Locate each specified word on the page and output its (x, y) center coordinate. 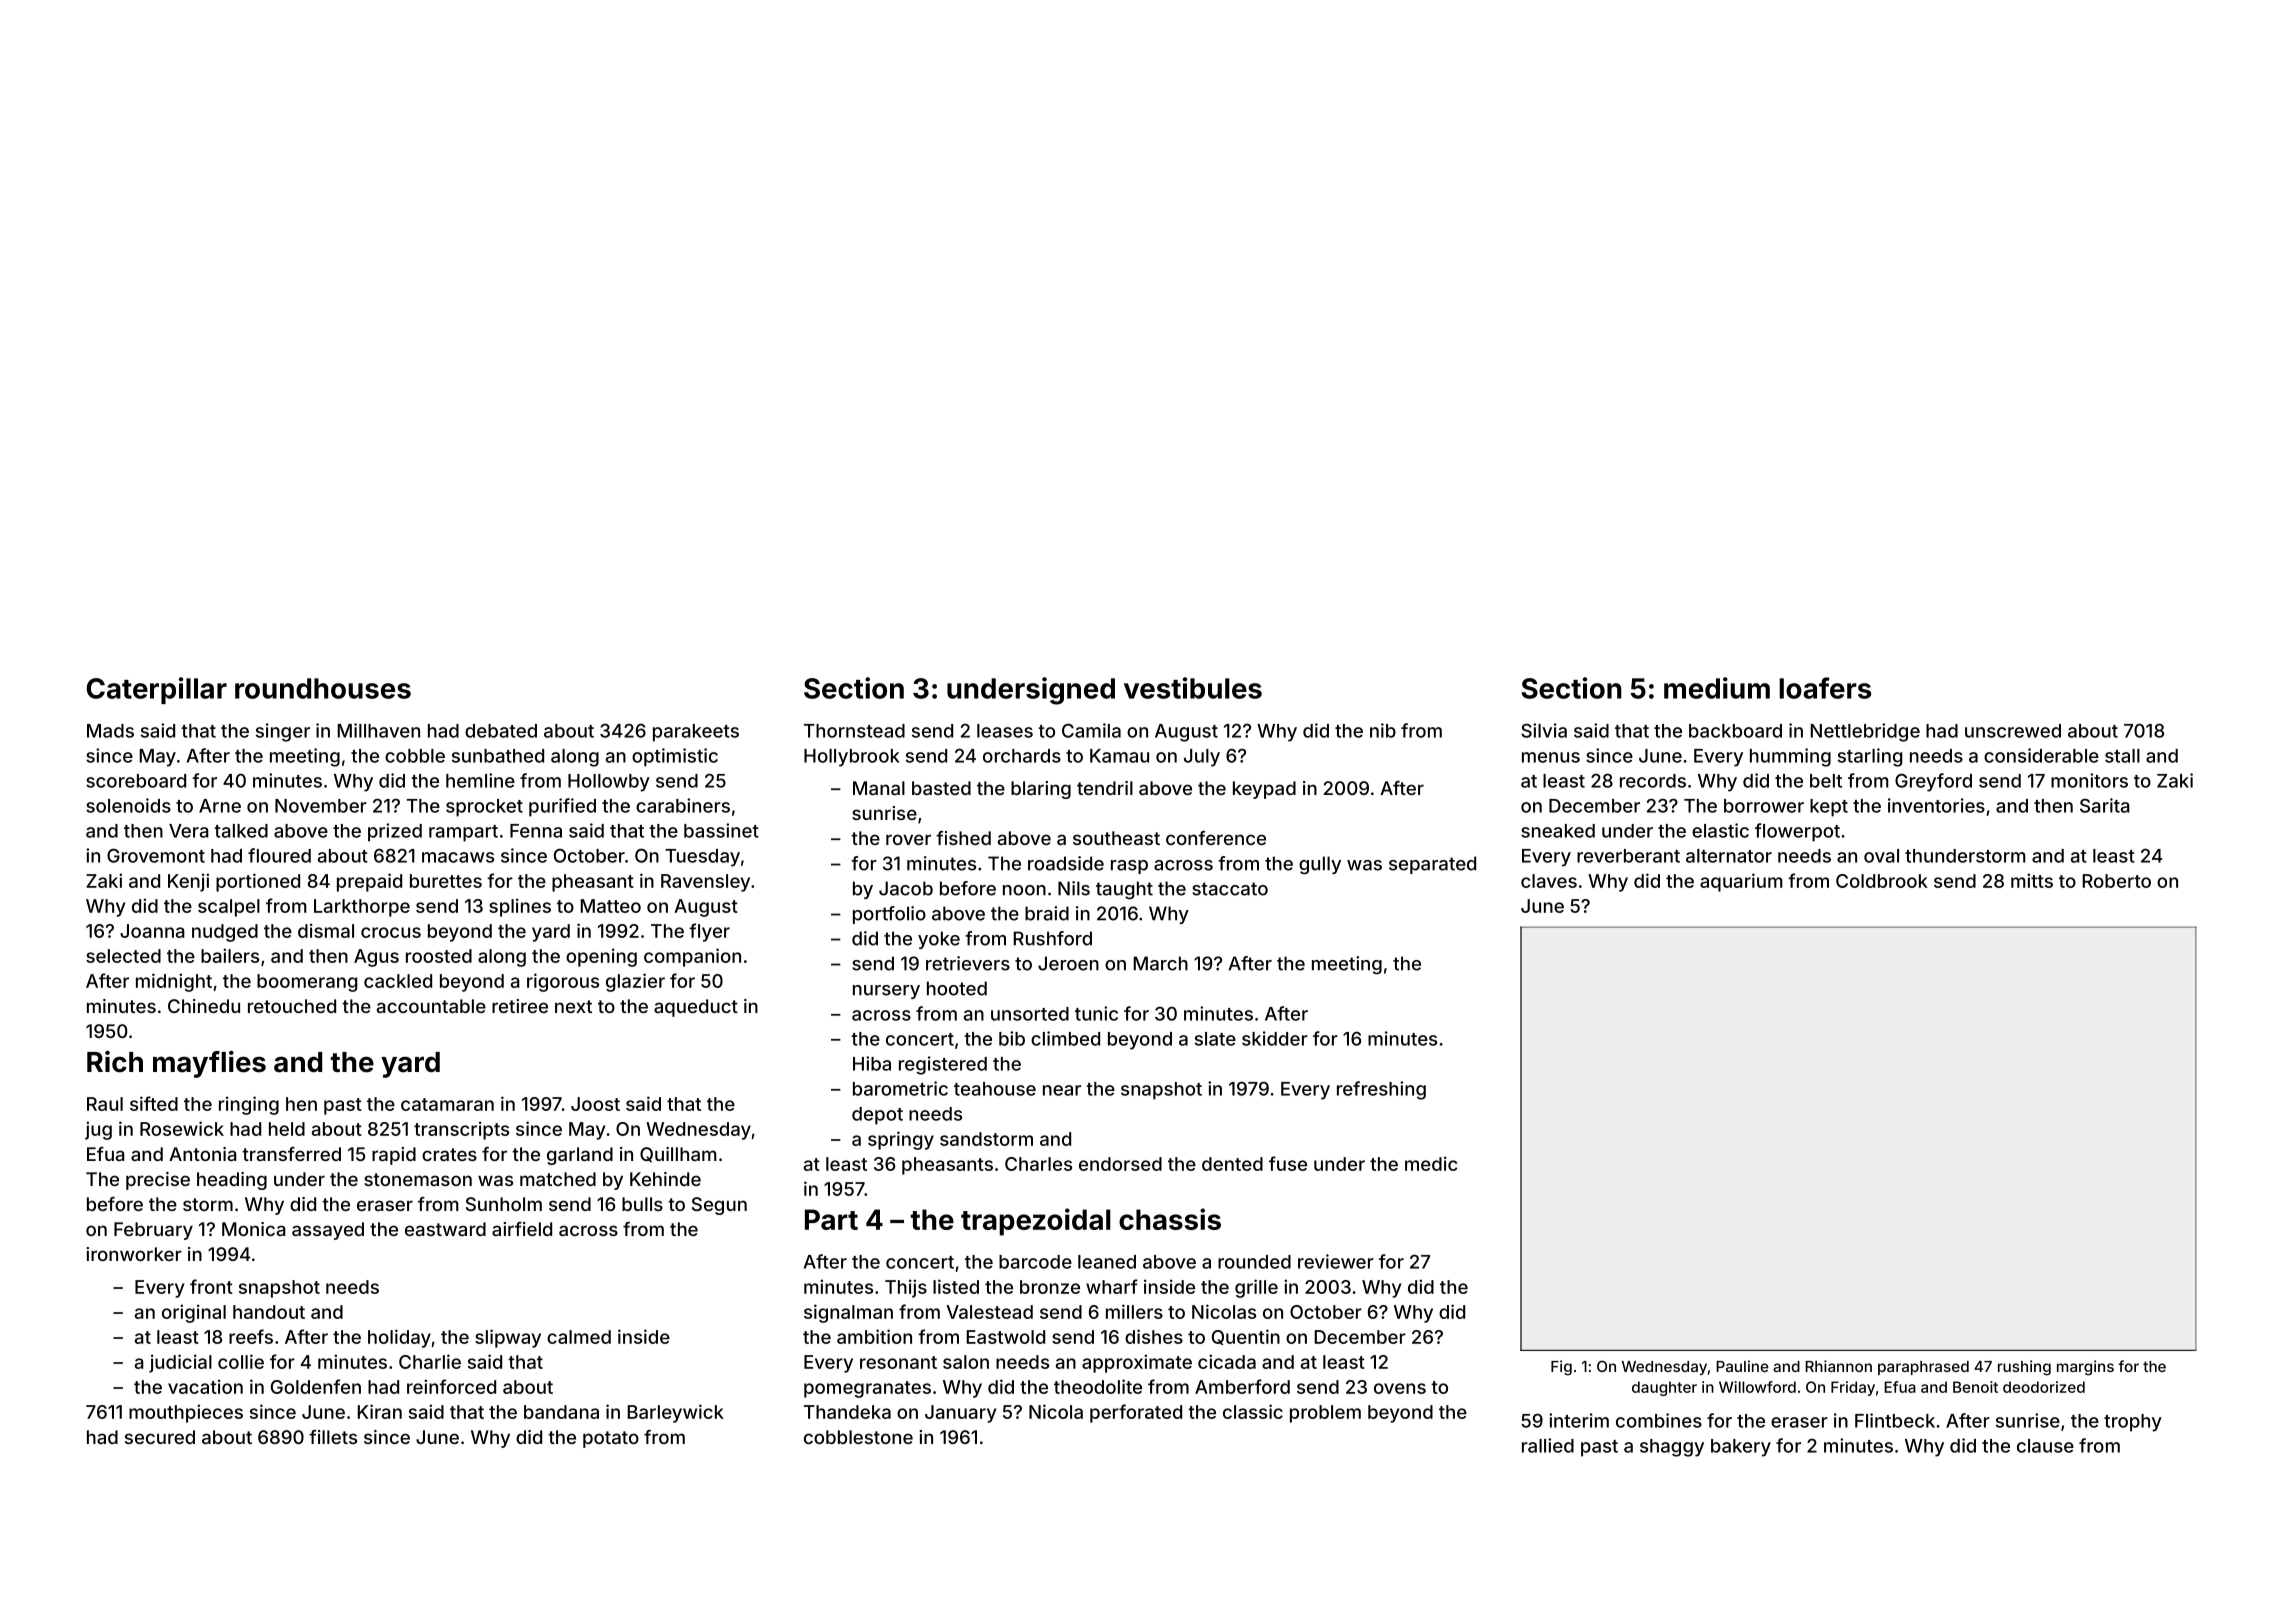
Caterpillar (157, 690)
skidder (1275, 1038)
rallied (1548, 1445)
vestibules (1193, 688)
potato (611, 1439)
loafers (1825, 688)
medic (1431, 1163)
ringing (249, 1105)
